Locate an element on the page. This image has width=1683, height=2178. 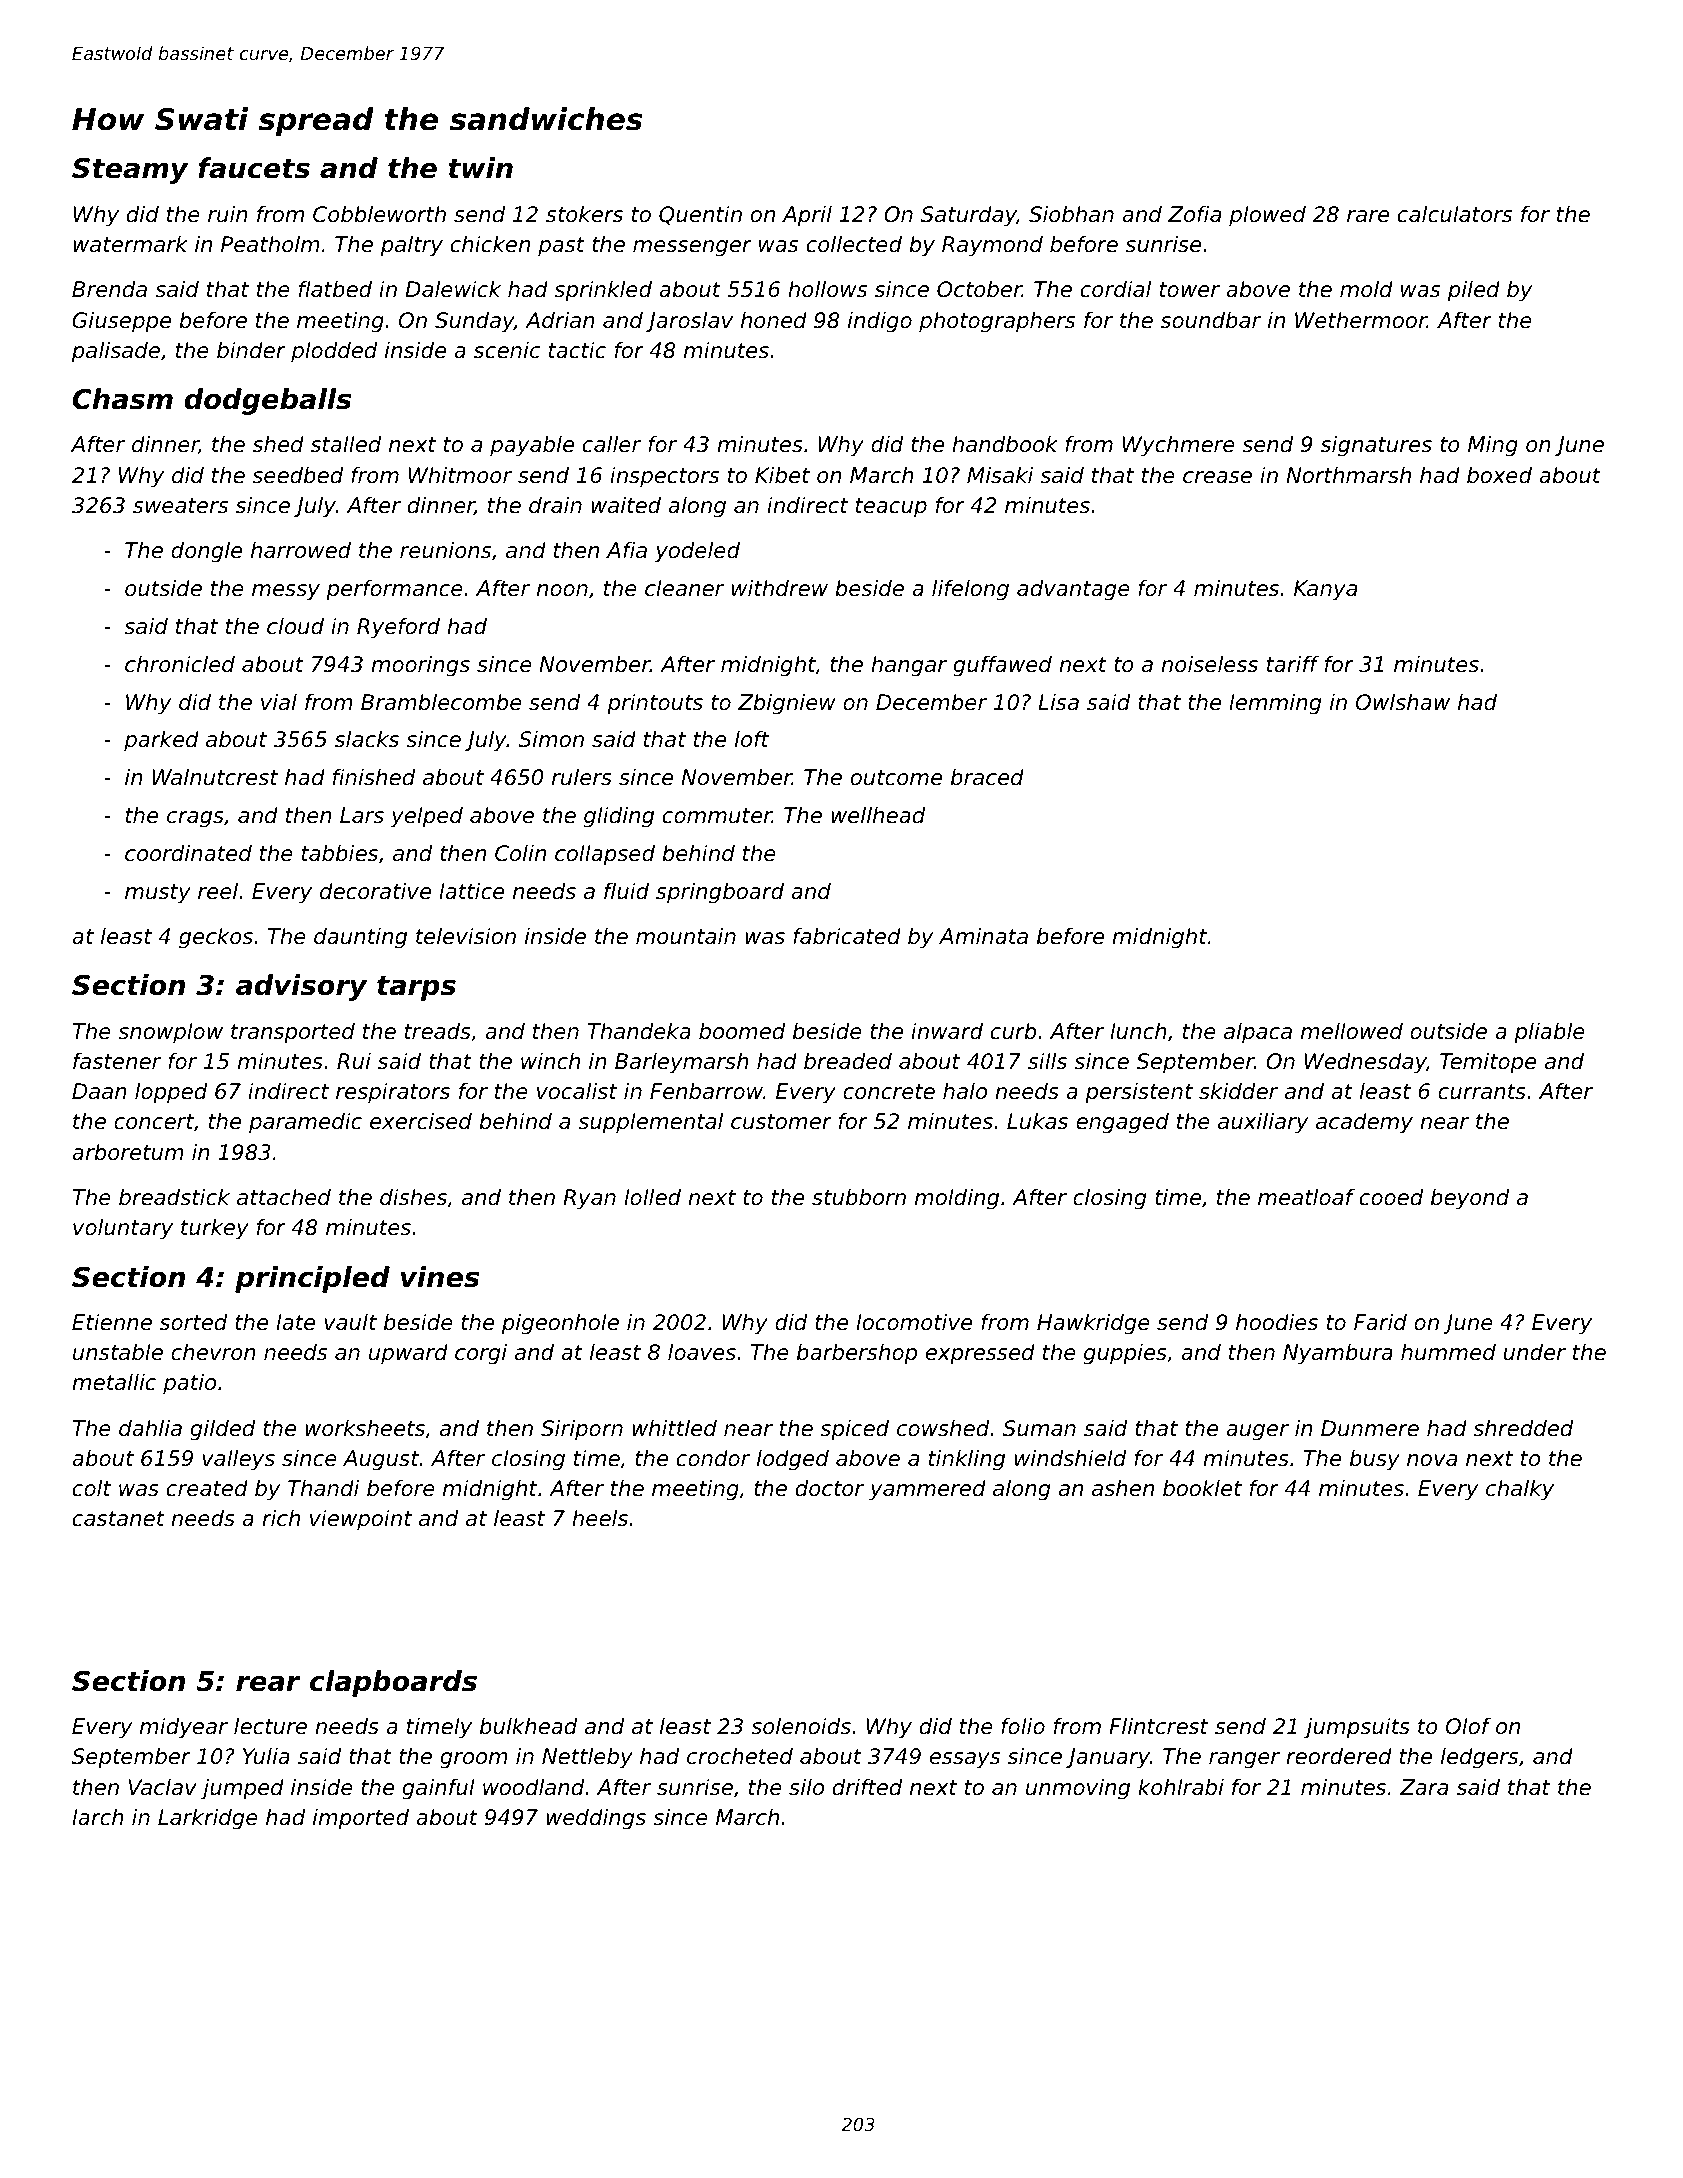
Siobhan is located at coordinates (1071, 214).
